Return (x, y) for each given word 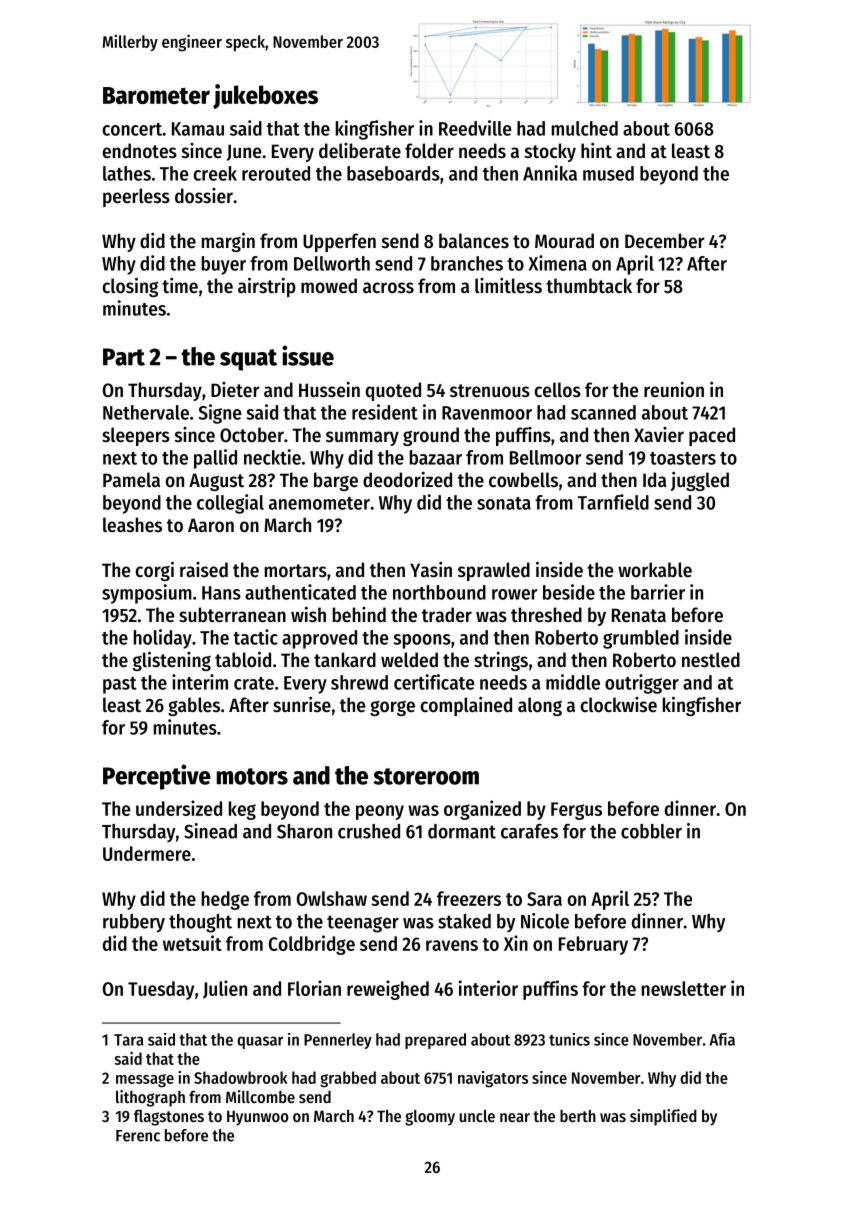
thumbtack (589, 286)
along (540, 706)
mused (608, 173)
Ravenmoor (487, 413)
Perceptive (157, 777)
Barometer (156, 95)
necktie (272, 457)
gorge (392, 708)
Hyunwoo (258, 1118)
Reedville (475, 128)
